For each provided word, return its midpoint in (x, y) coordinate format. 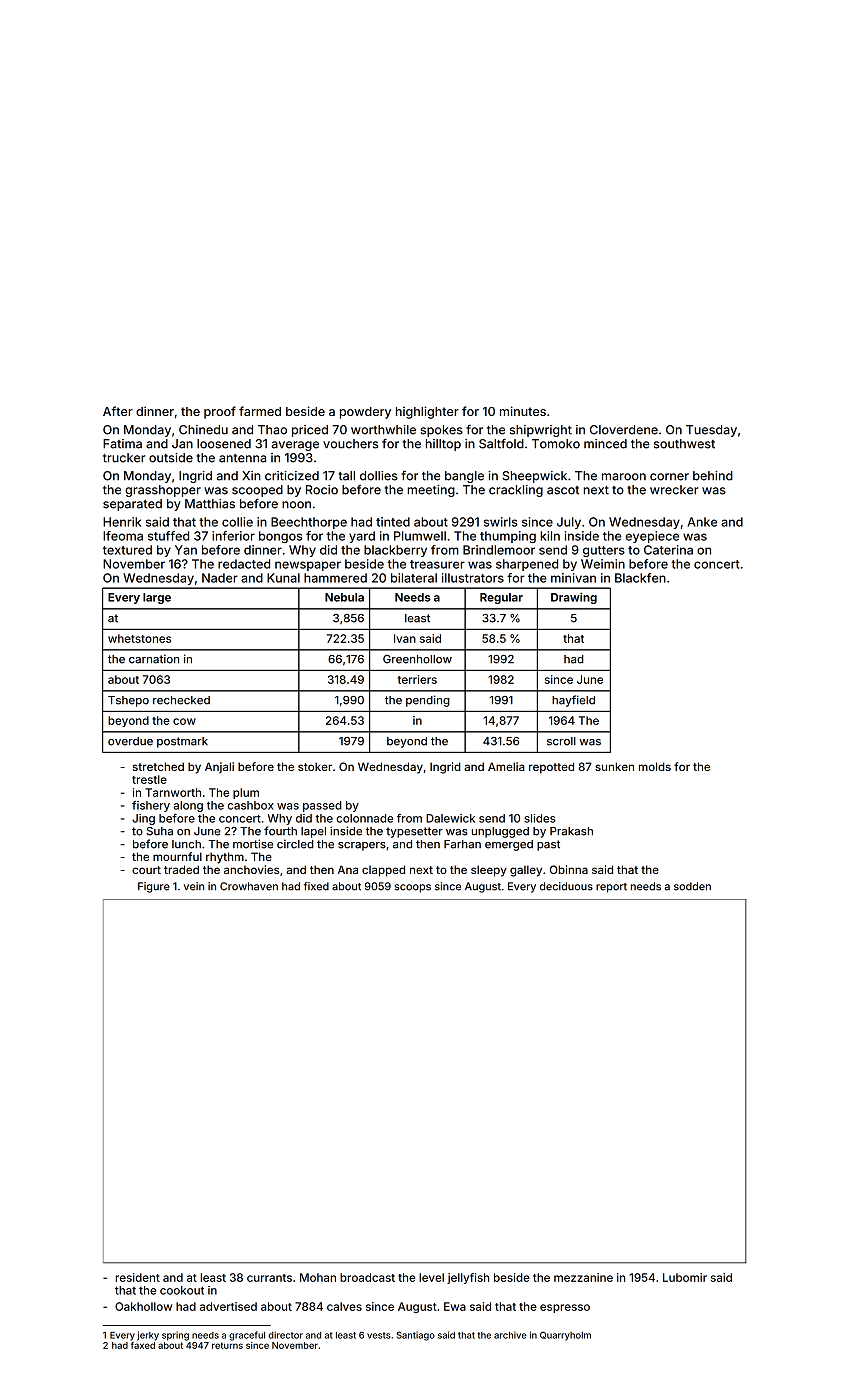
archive (510, 1335)
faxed (143, 1345)
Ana (348, 869)
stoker (315, 766)
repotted (551, 768)
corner (669, 477)
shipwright (541, 431)
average (295, 446)
